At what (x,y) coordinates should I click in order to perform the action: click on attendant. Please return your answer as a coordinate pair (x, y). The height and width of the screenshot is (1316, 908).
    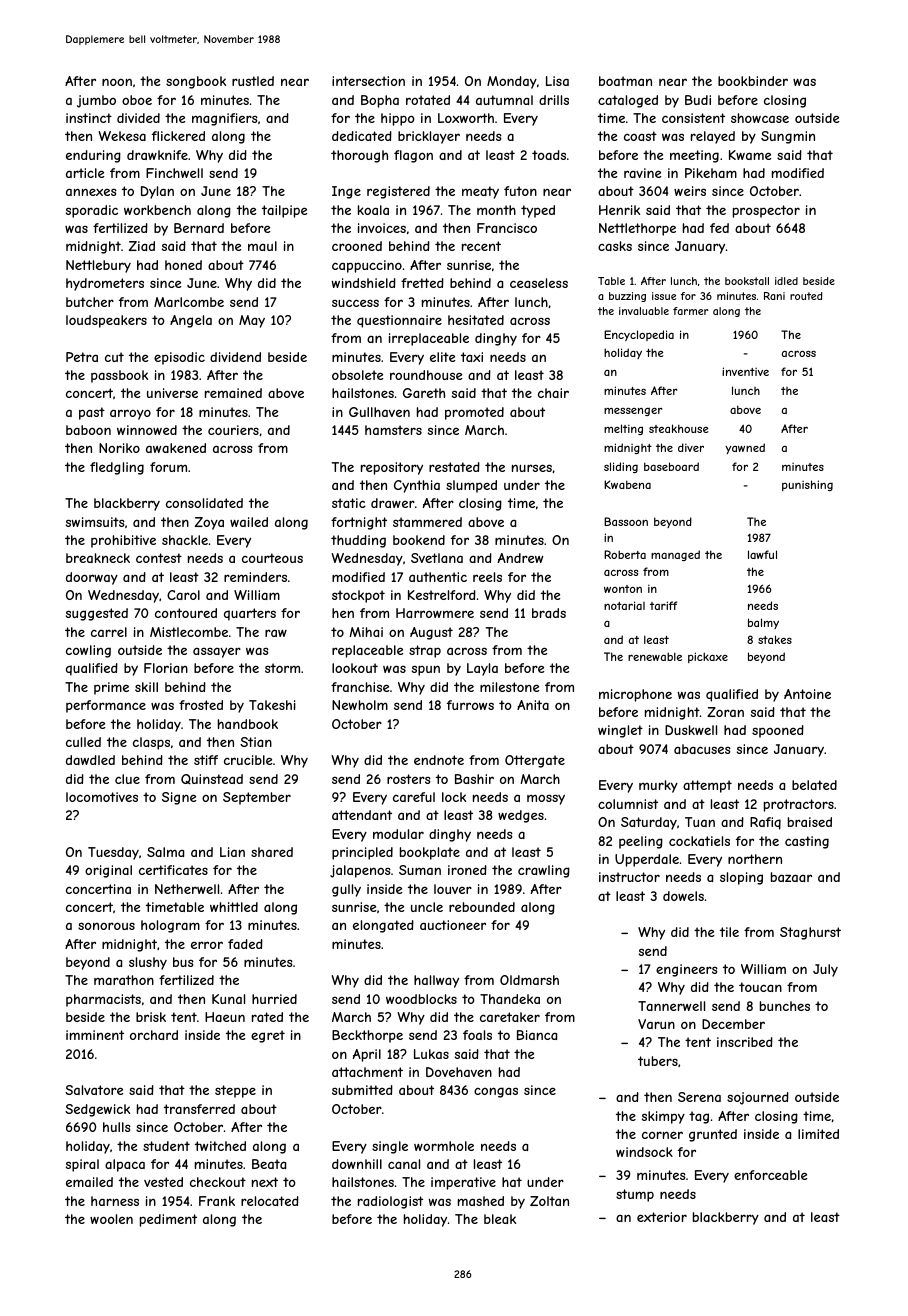
    Looking at the image, I should click on (362, 815).
